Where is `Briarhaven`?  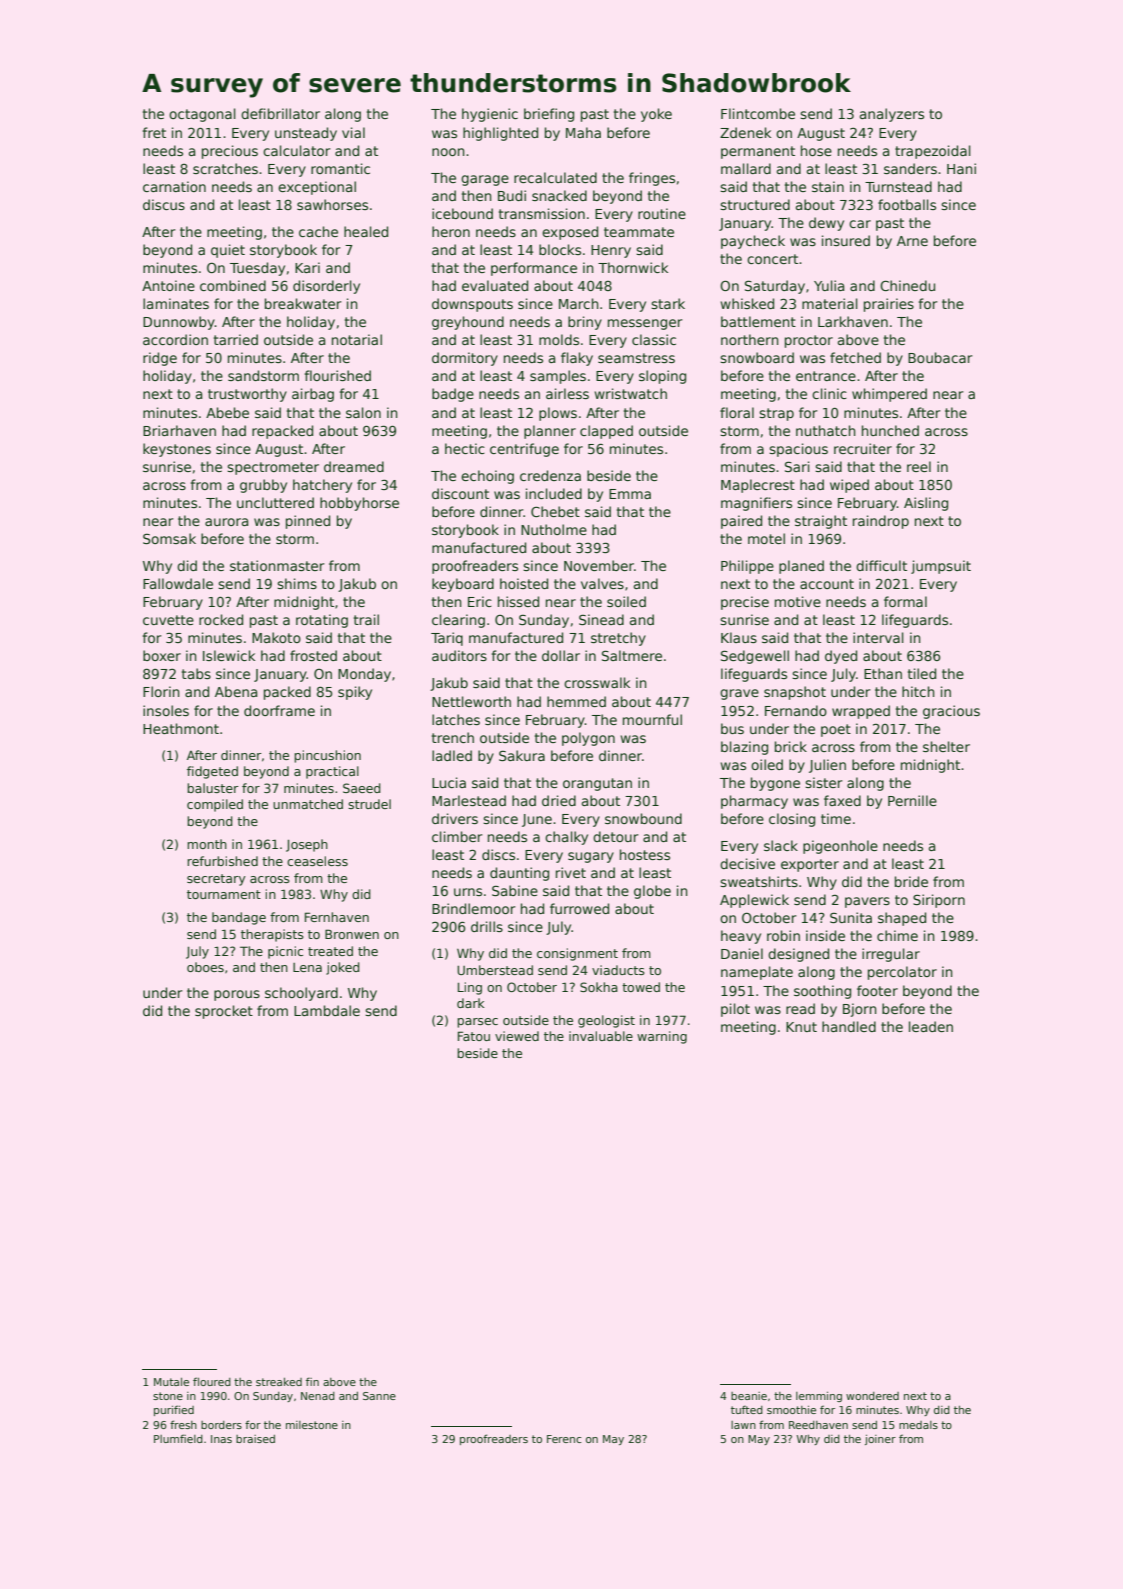 Briarhaven is located at coordinates (179, 430).
